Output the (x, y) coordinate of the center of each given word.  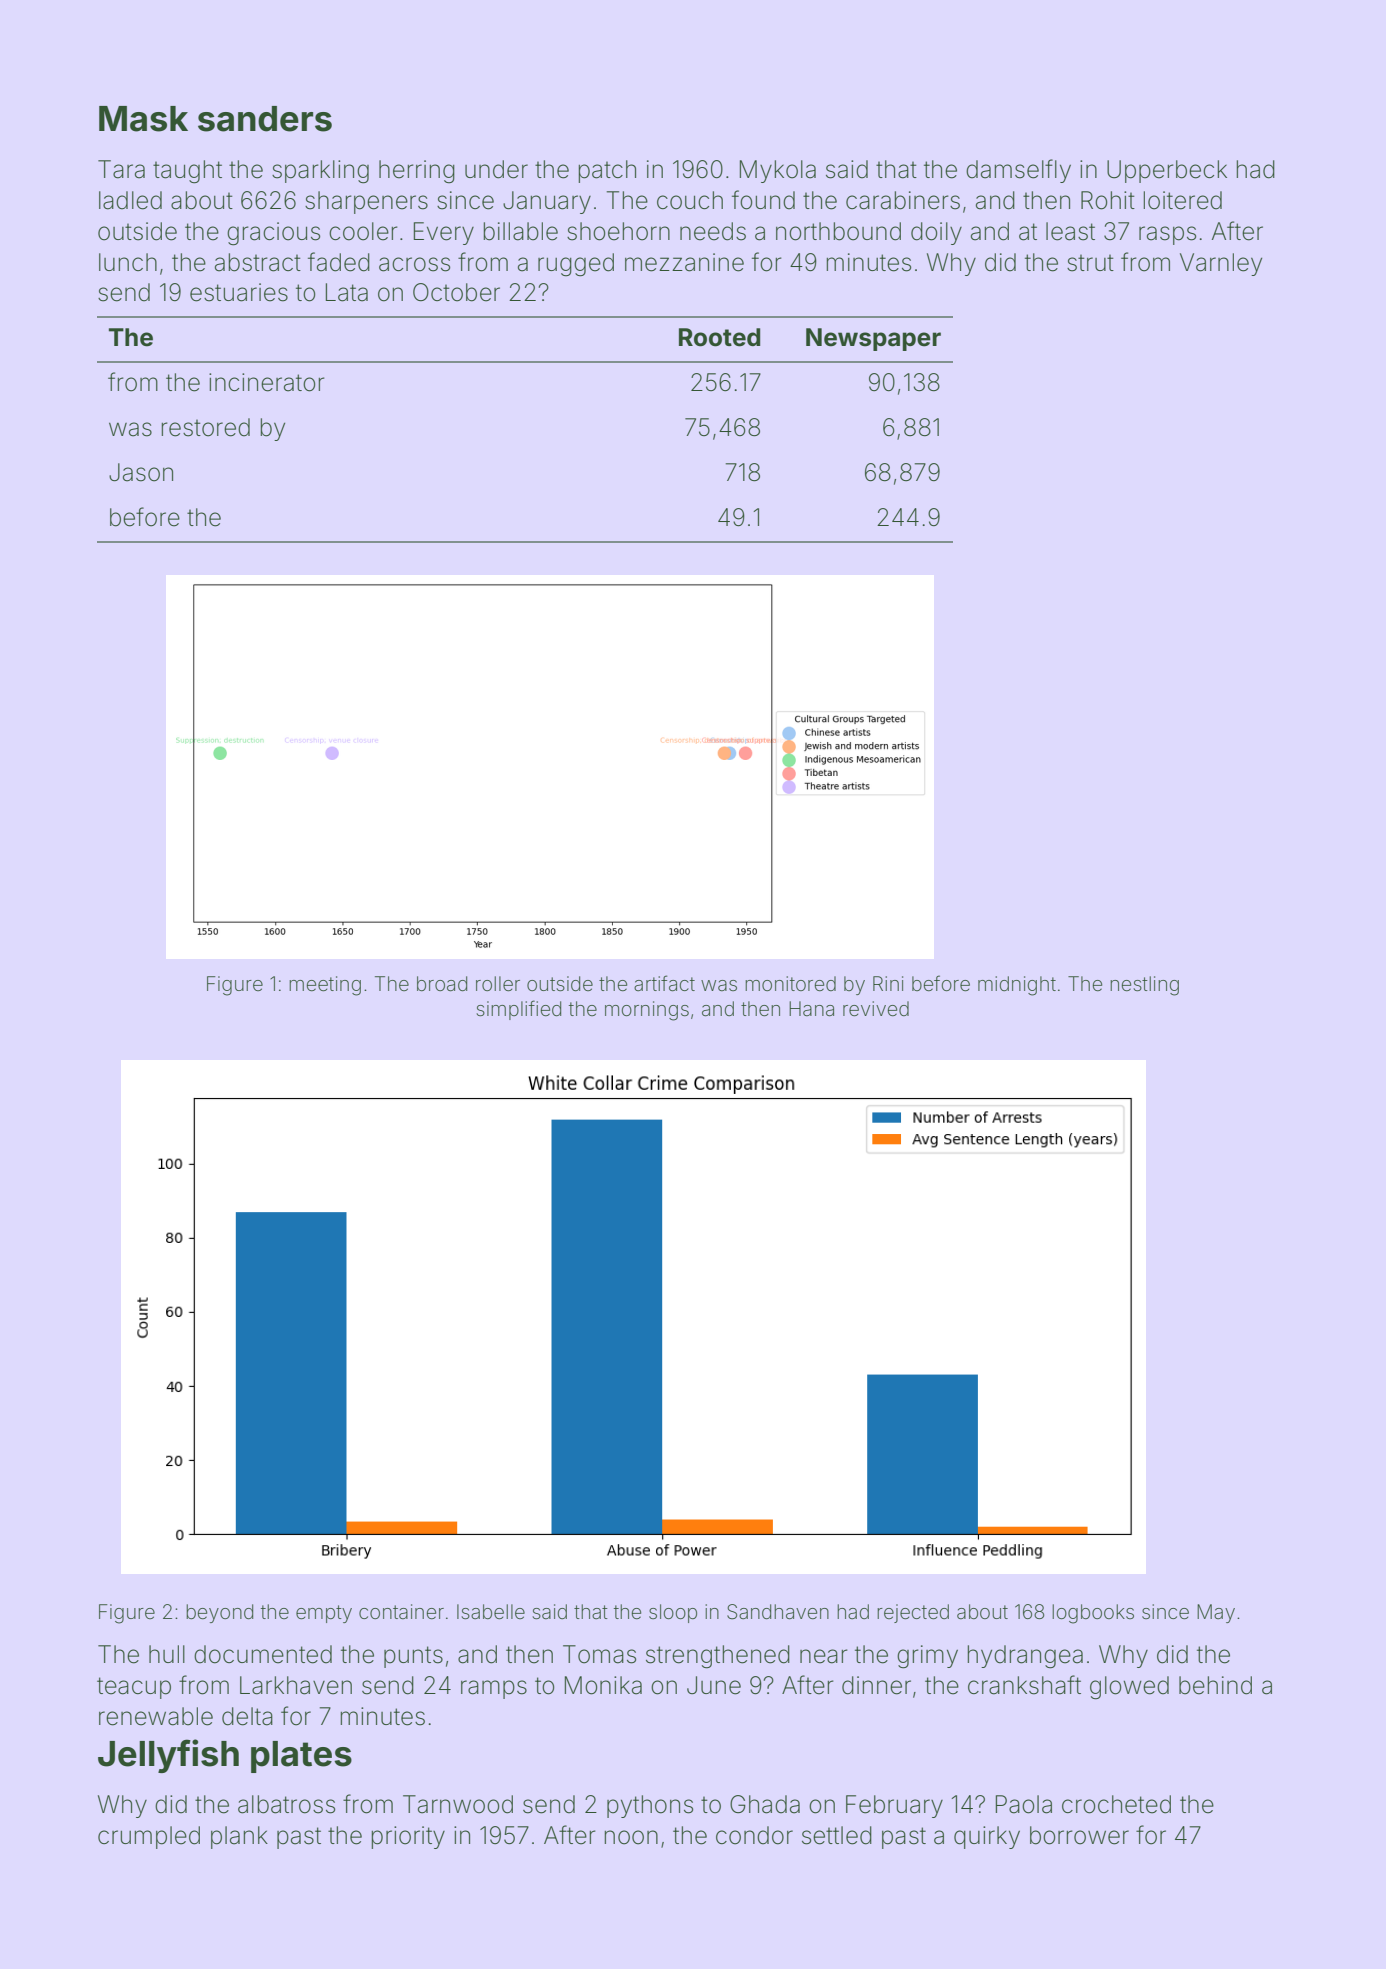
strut (1090, 263)
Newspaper (873, 339)
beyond (219, 1613)
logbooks (1093, 1614)
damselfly (1018, 171)
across (414, 264)
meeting (325, 986)
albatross (286, 1804)
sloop (673, 1613)
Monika (603, 1685)
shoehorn (618, 231)
